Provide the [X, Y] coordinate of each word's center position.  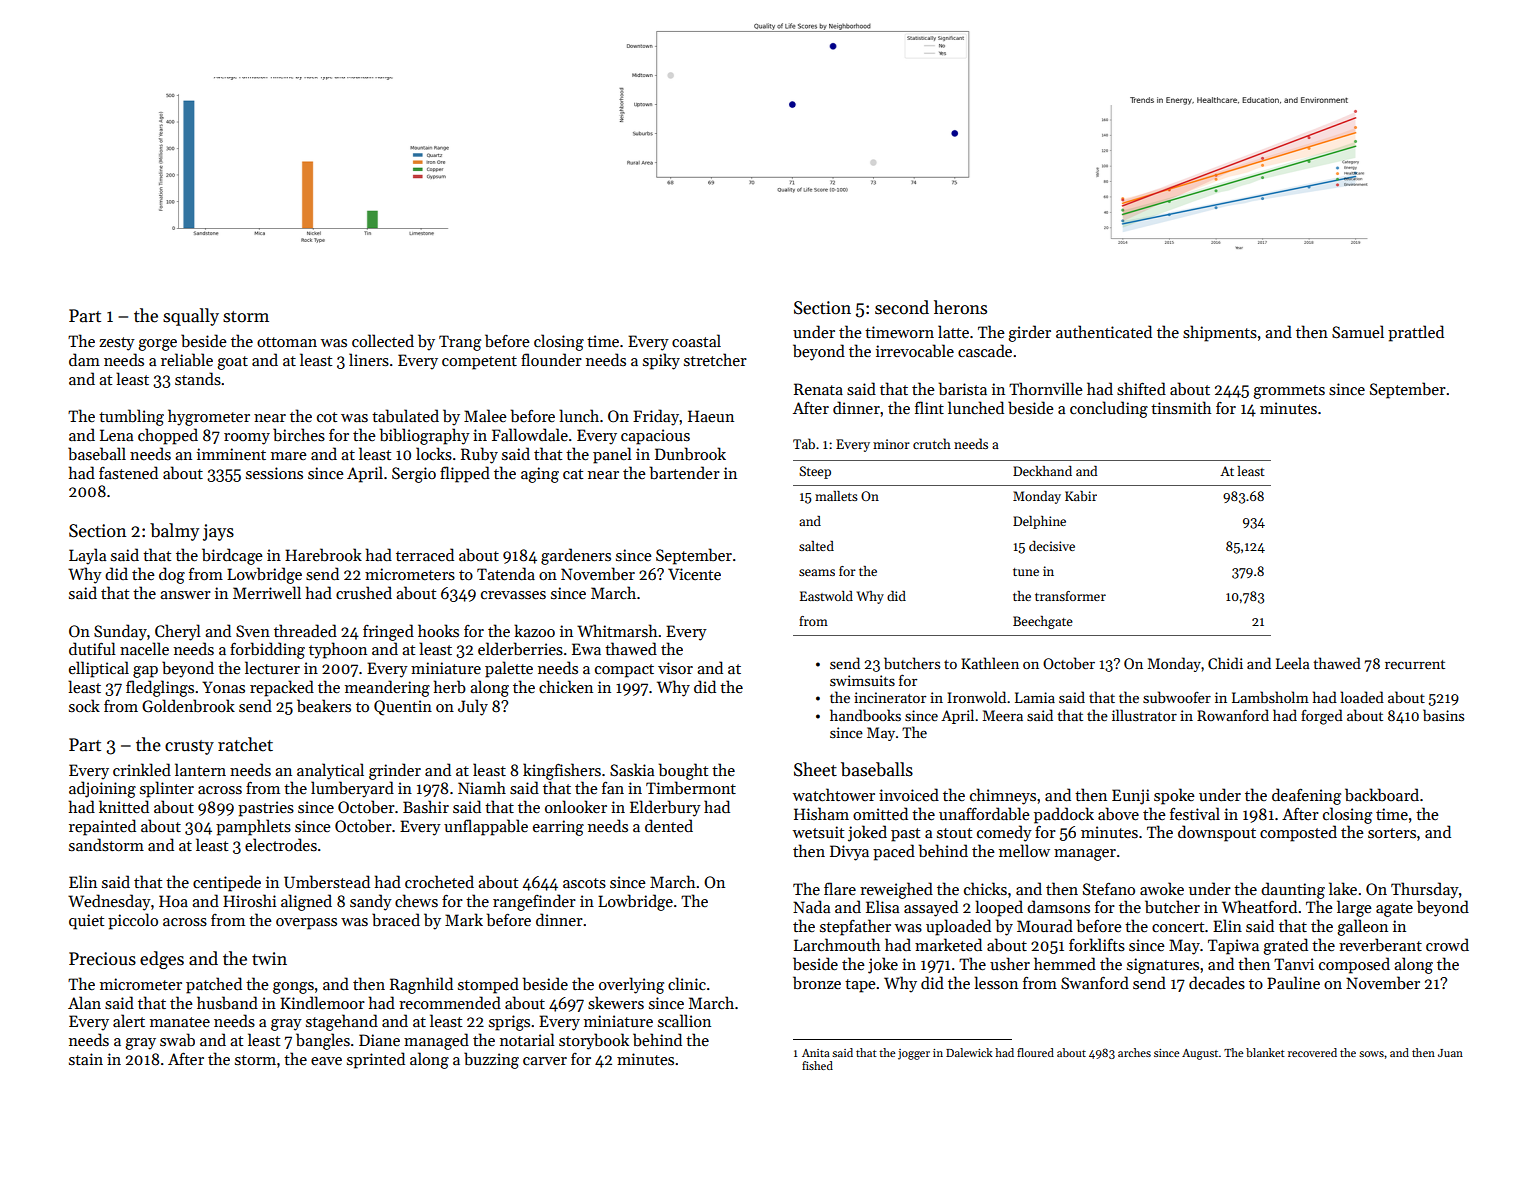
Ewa [586, 649]
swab [177, 1040]
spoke [1174, 796]
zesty [117, 344]
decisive [1052, 546]
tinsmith [1181, 408]
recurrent [1415, 664]
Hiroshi [249, 900]
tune [1026, 572]
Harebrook [323, 555]
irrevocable [915, 351]
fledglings [160, 688]
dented [669, 825]
